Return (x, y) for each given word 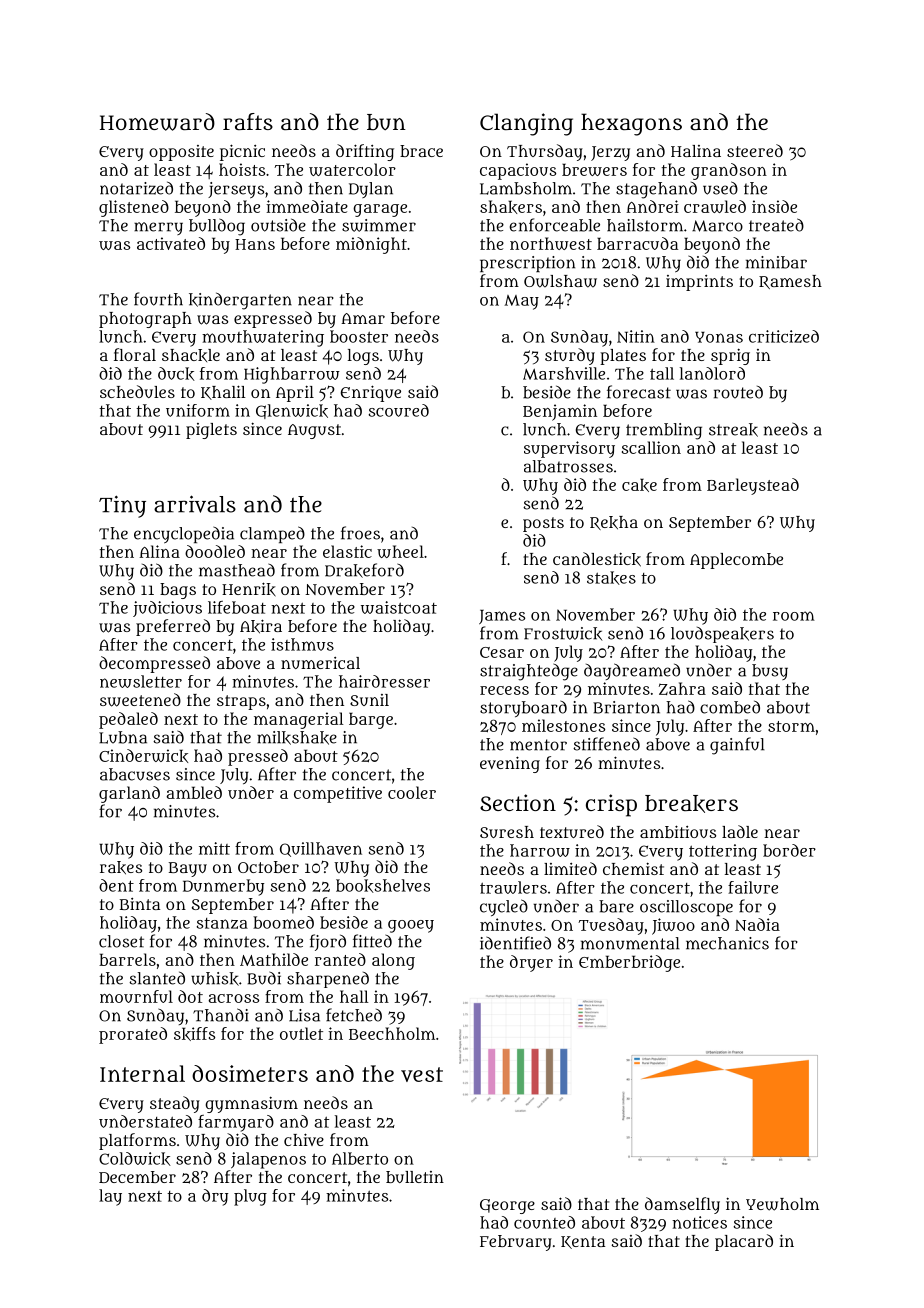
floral (135, 354)
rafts (248, 121)
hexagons (631, 124)
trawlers (513, 887)
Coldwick (135, 1159)
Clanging (526, 124)
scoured (399, 410)
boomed (283, 922)
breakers (691, 804)
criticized (784, 336)
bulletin (415, 1177)
